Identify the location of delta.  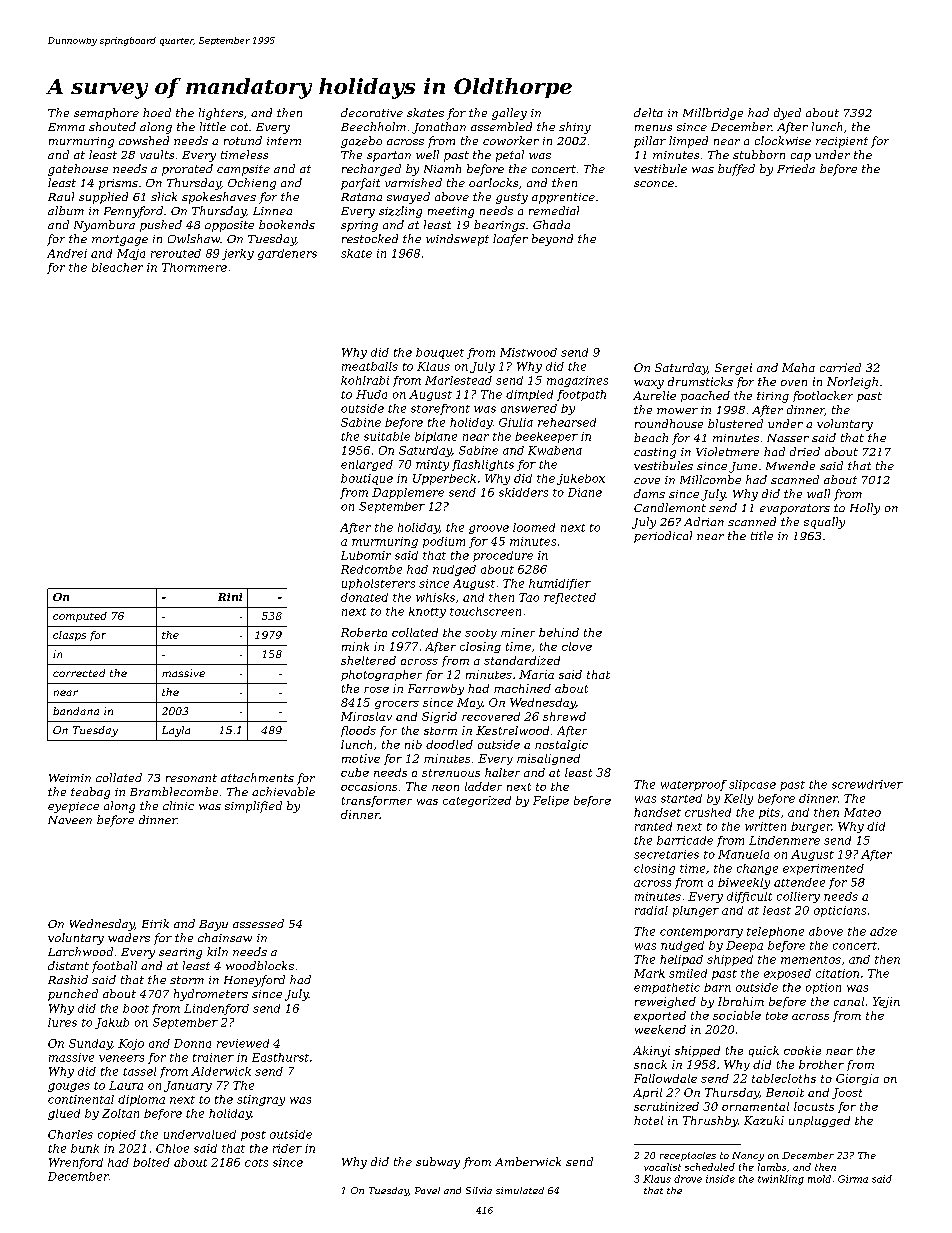
(648, 112).
